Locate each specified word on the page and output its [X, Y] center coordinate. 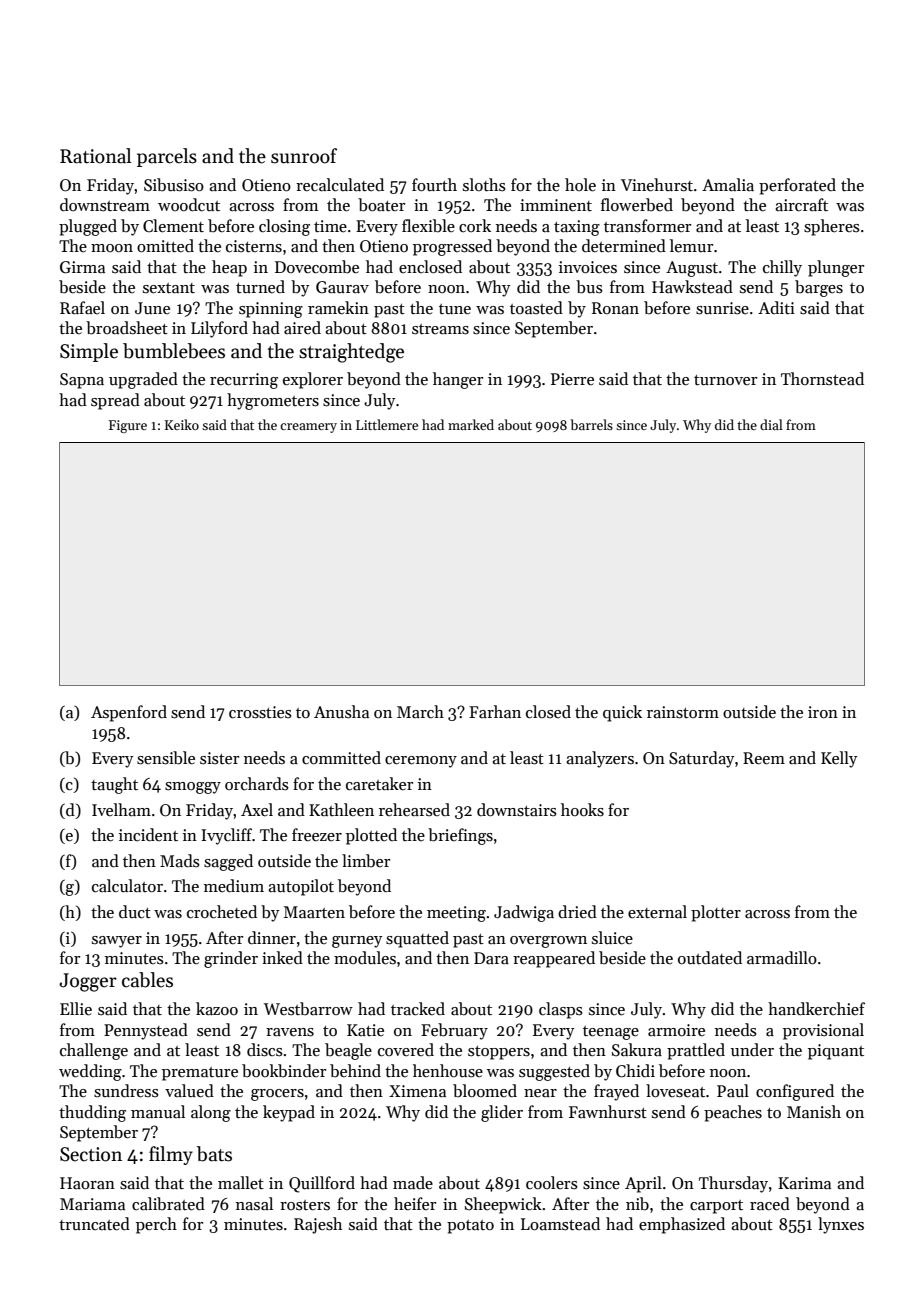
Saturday [702, 759]
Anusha [341, 712]
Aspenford [129, 713]
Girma [82, 267]
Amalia [728, 185]
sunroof [304, 156]
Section [91, 1154]
